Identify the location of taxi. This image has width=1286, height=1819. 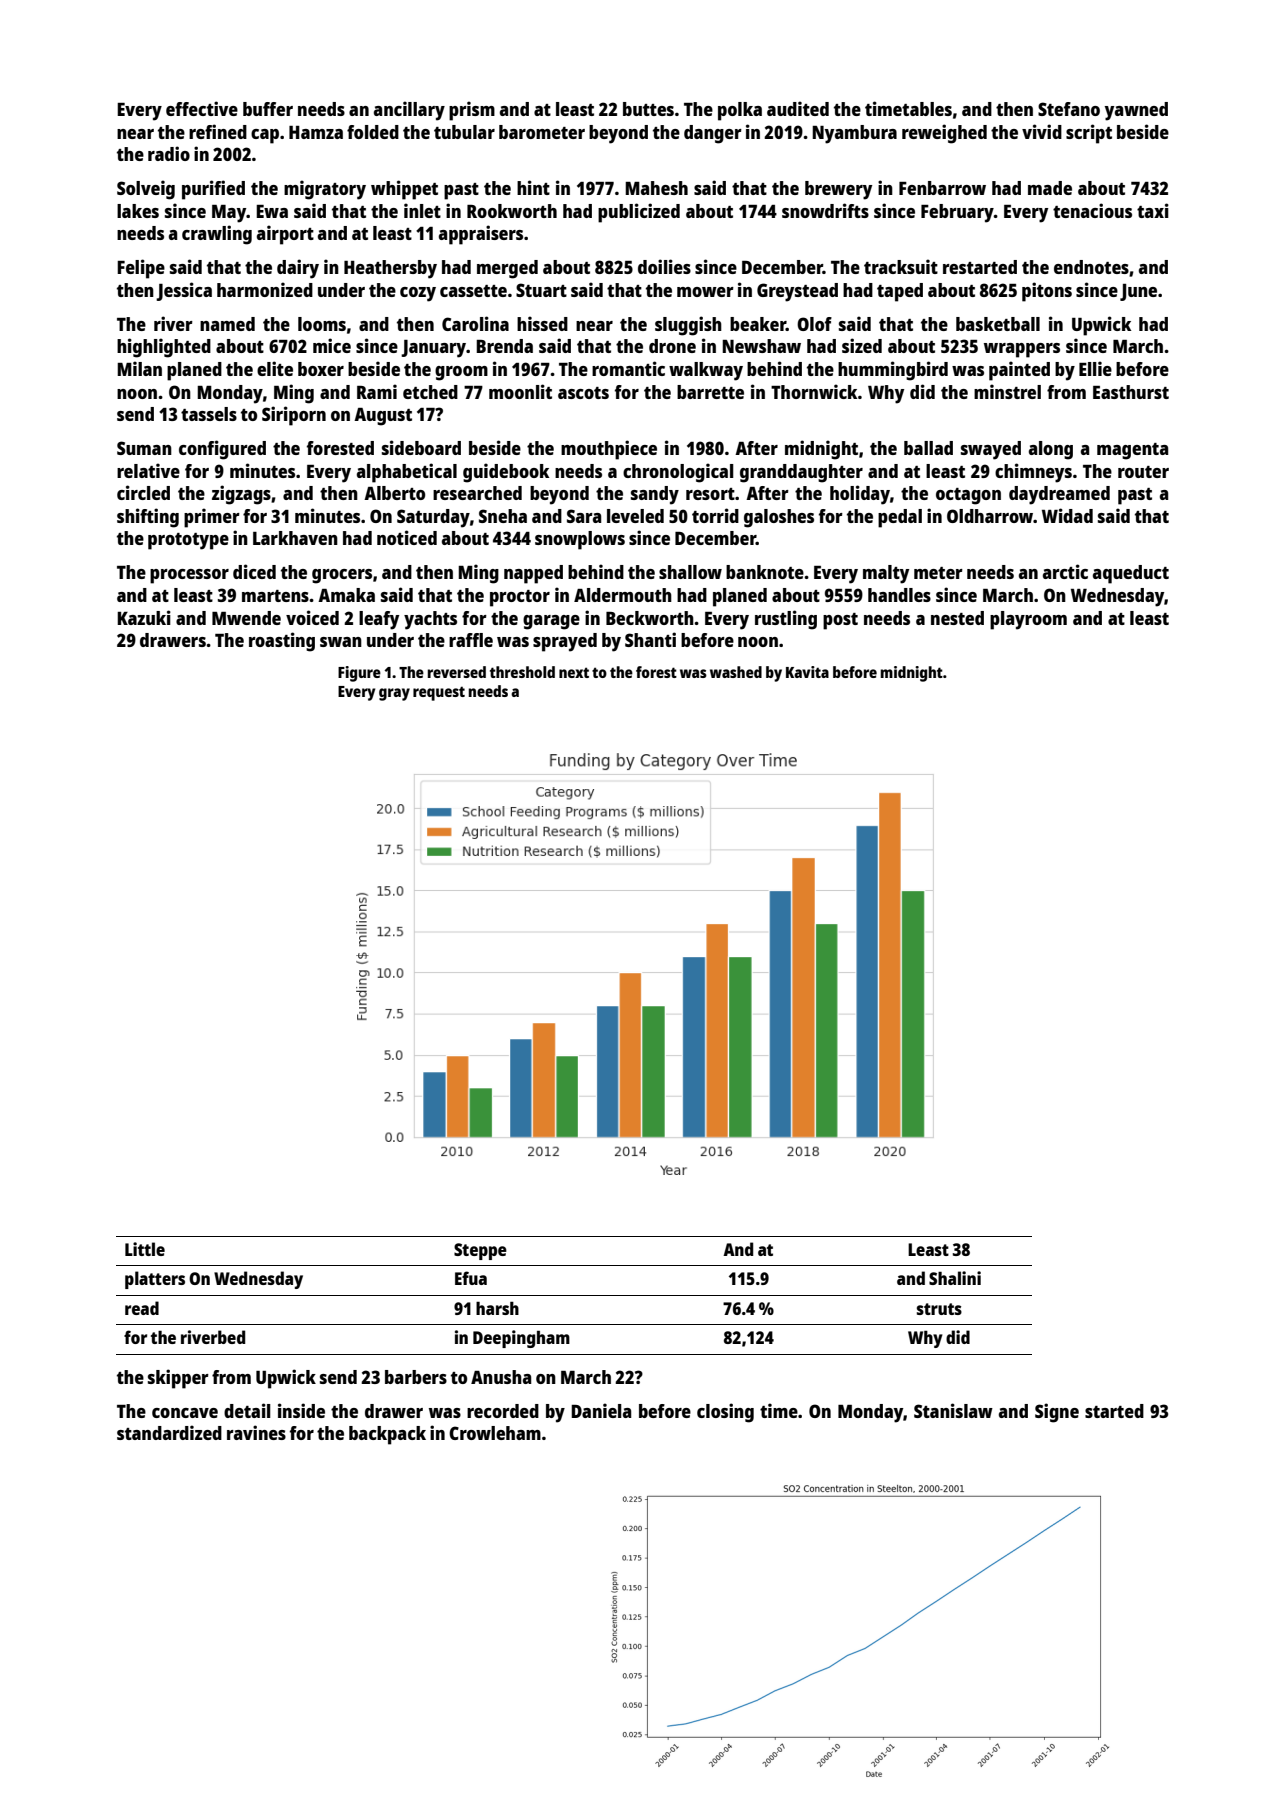
(1153, 210).
